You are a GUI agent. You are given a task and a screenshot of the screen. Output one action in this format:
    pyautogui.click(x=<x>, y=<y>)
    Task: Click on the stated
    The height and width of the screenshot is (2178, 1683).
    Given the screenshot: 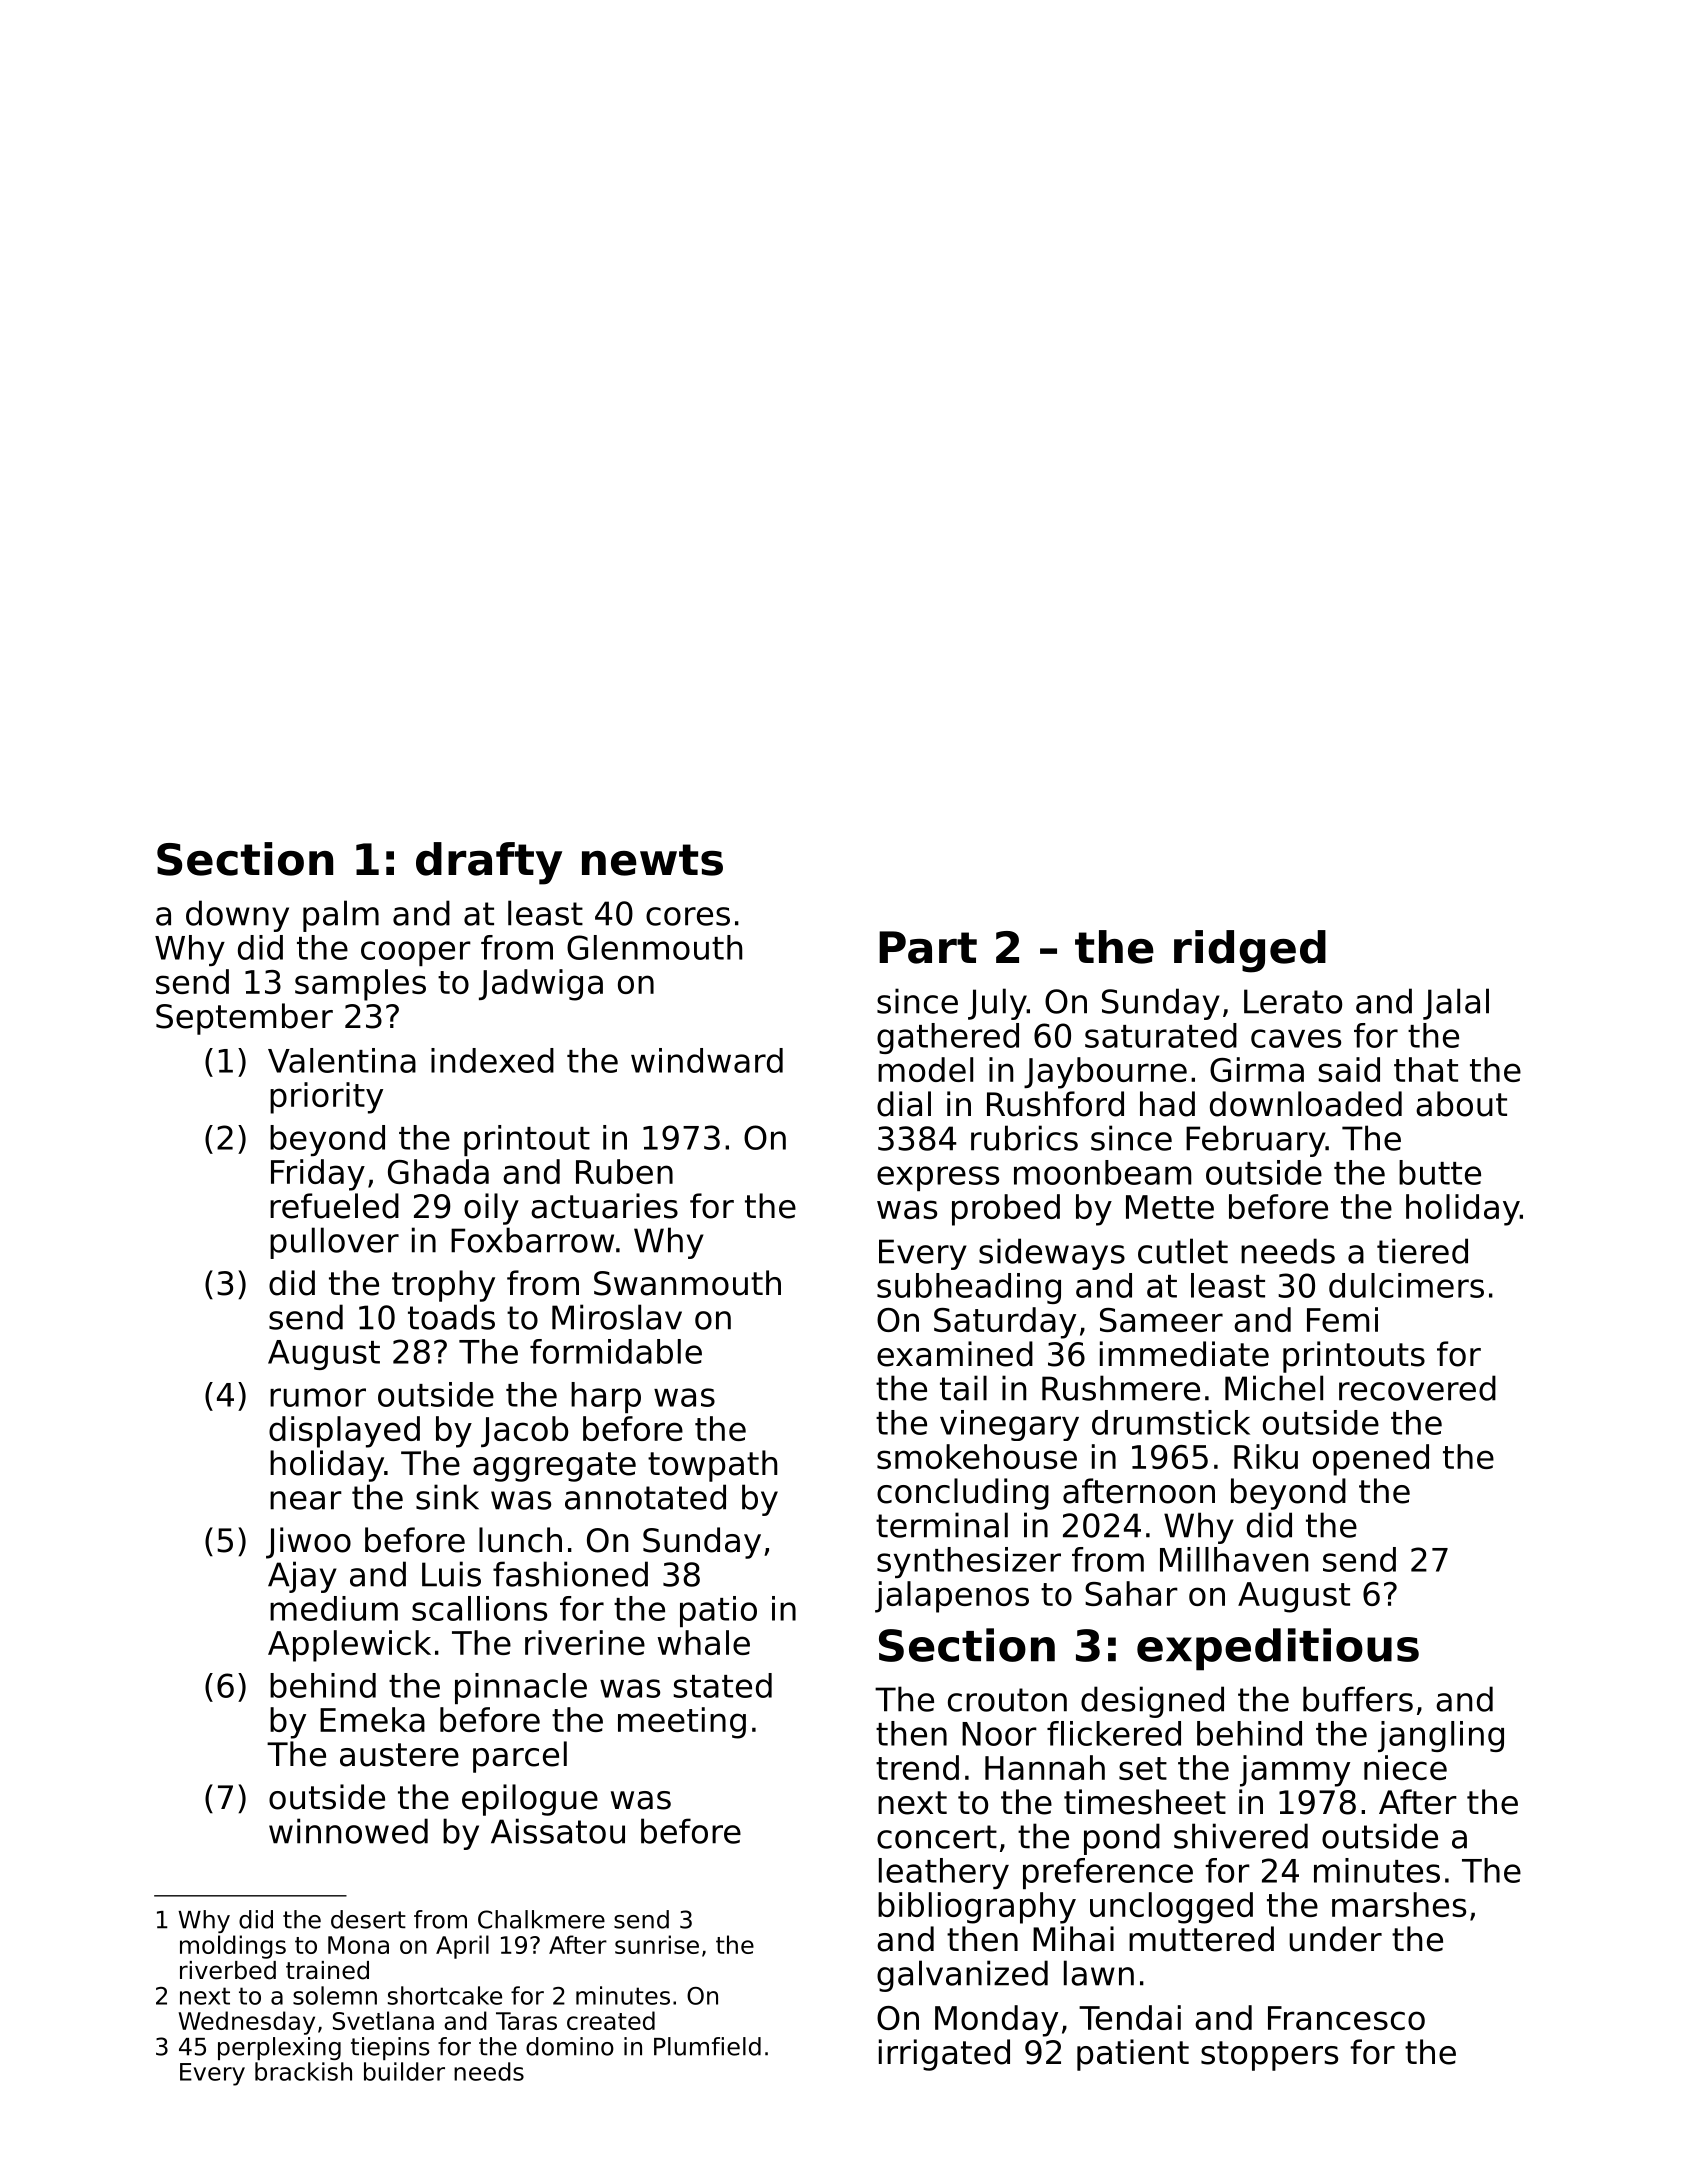 What is the action you would take?
    pyautogui.click(x=722, y=1685)
